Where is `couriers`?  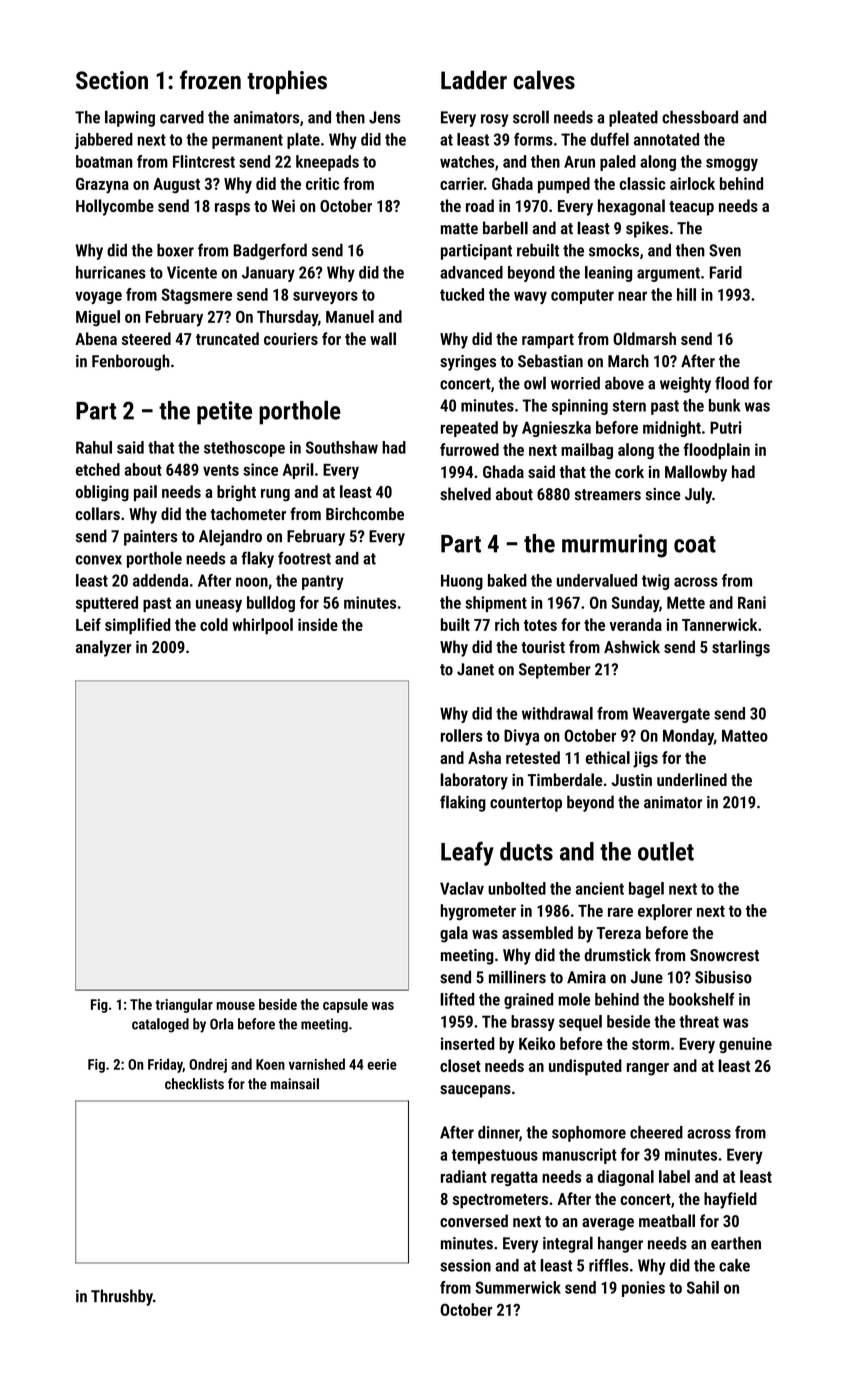
couriers is located at coordinates (291, 338).
